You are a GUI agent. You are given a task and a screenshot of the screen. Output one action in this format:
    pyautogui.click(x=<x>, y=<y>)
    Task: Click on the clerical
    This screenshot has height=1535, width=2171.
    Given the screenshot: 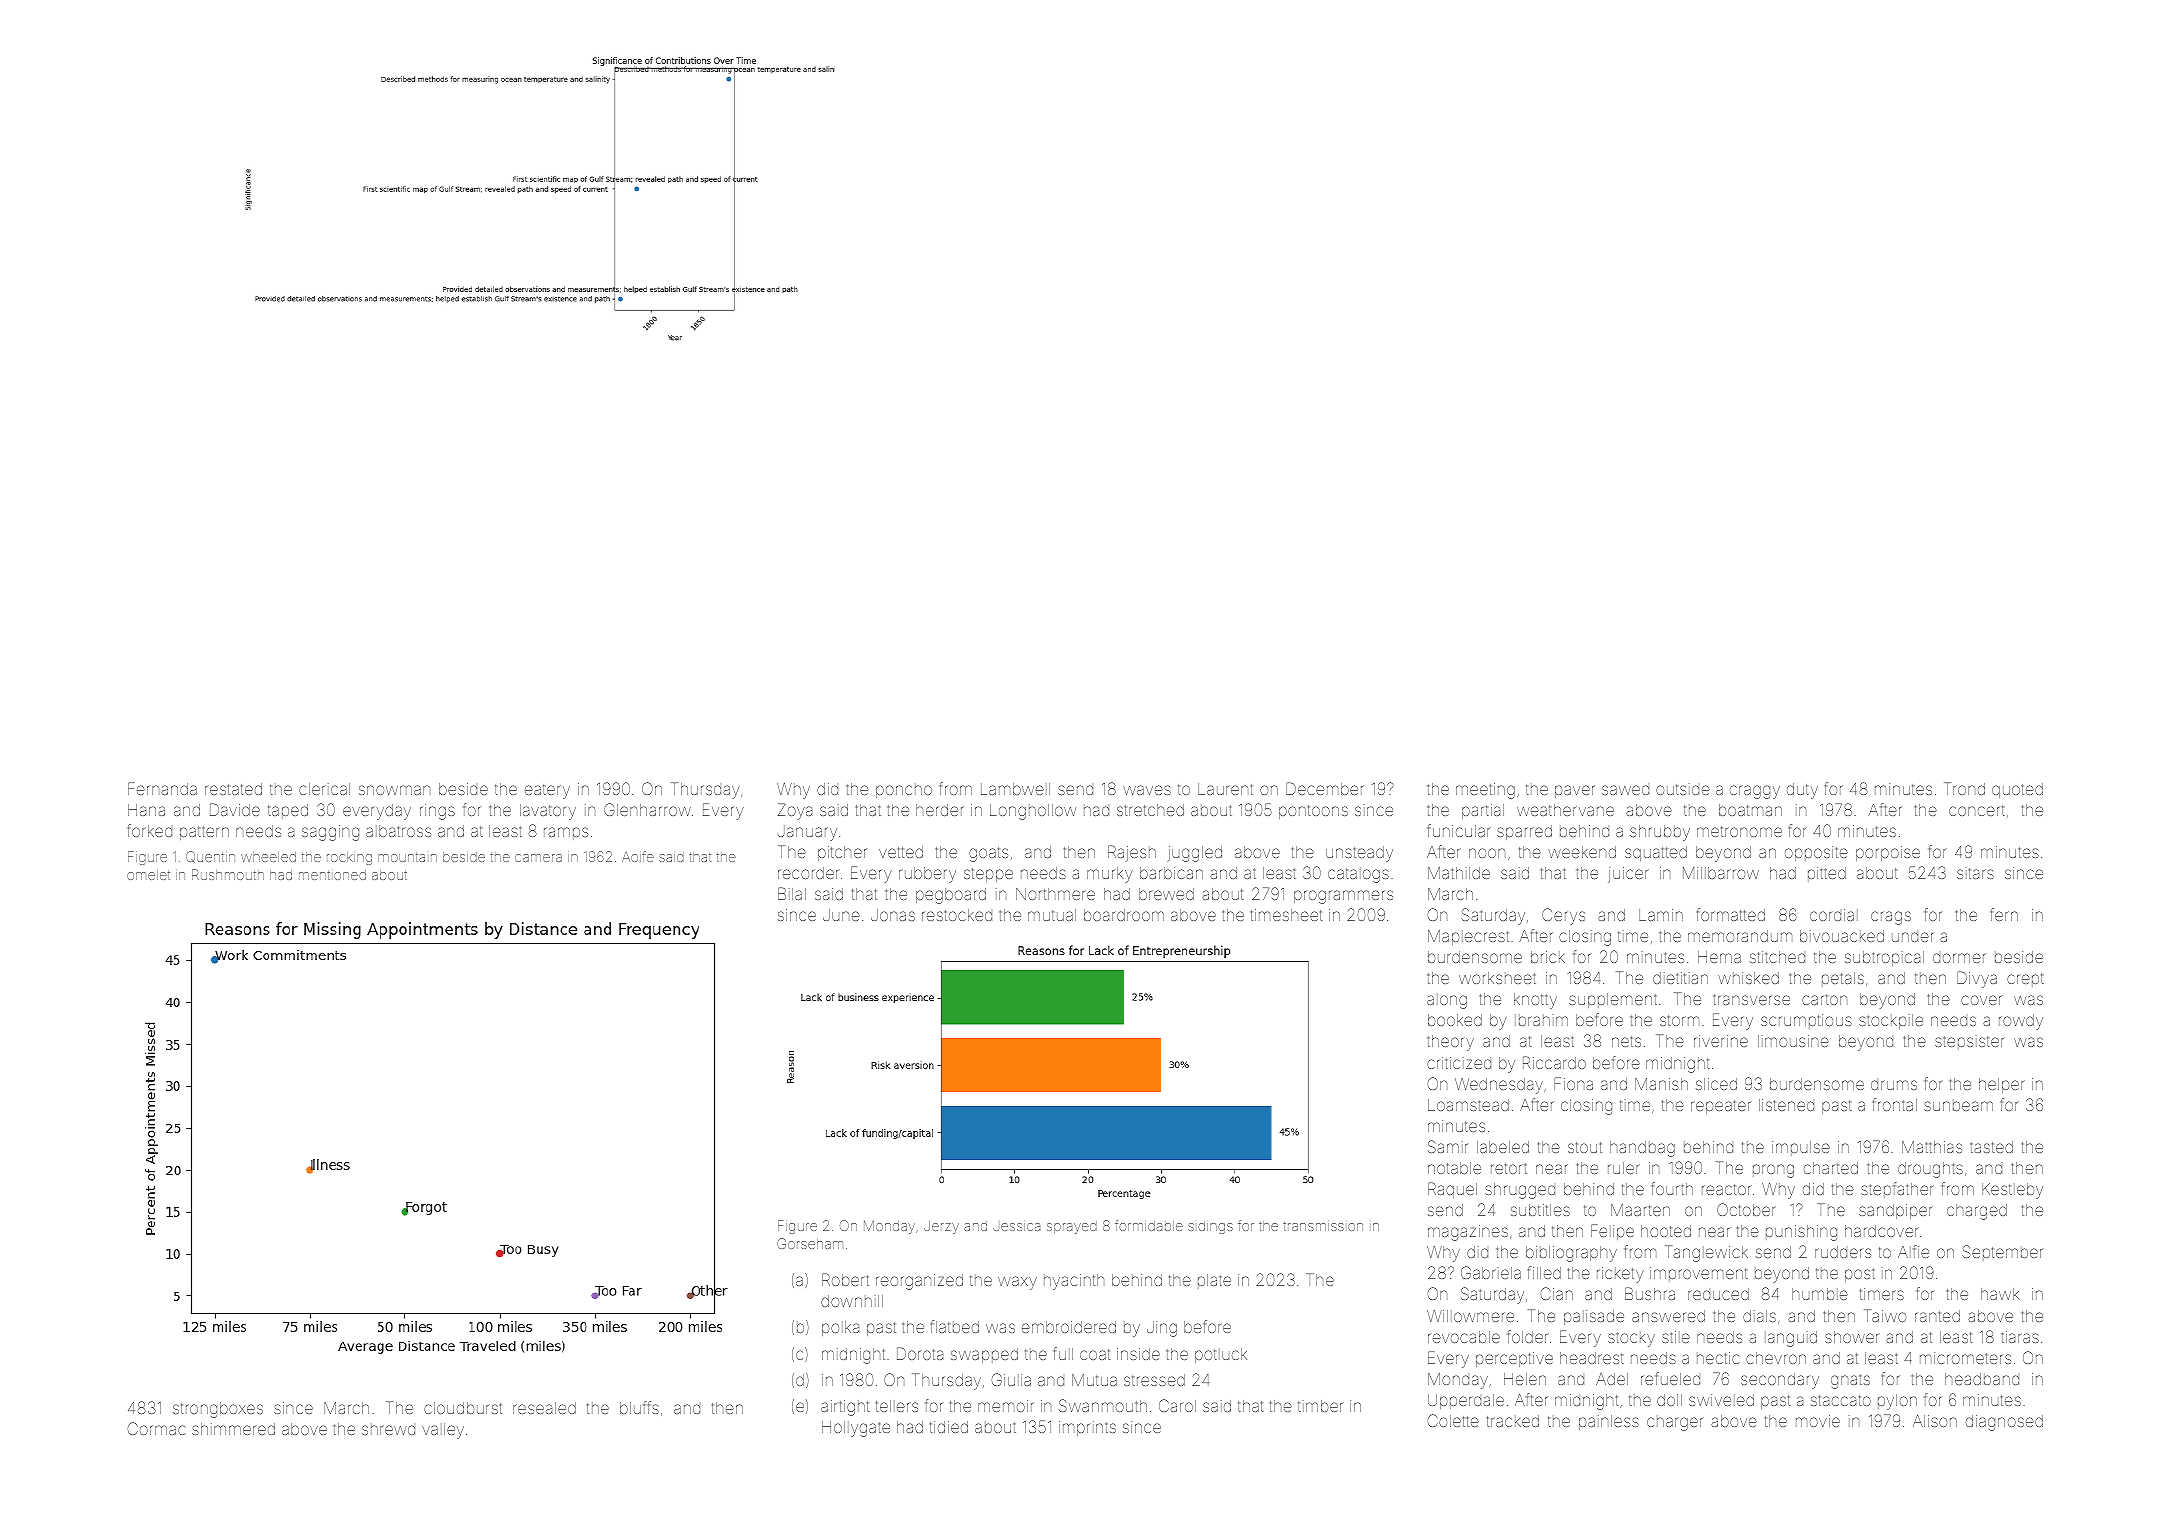 What is the action you would take?
    pyautogui.click(x=324, y=789)
